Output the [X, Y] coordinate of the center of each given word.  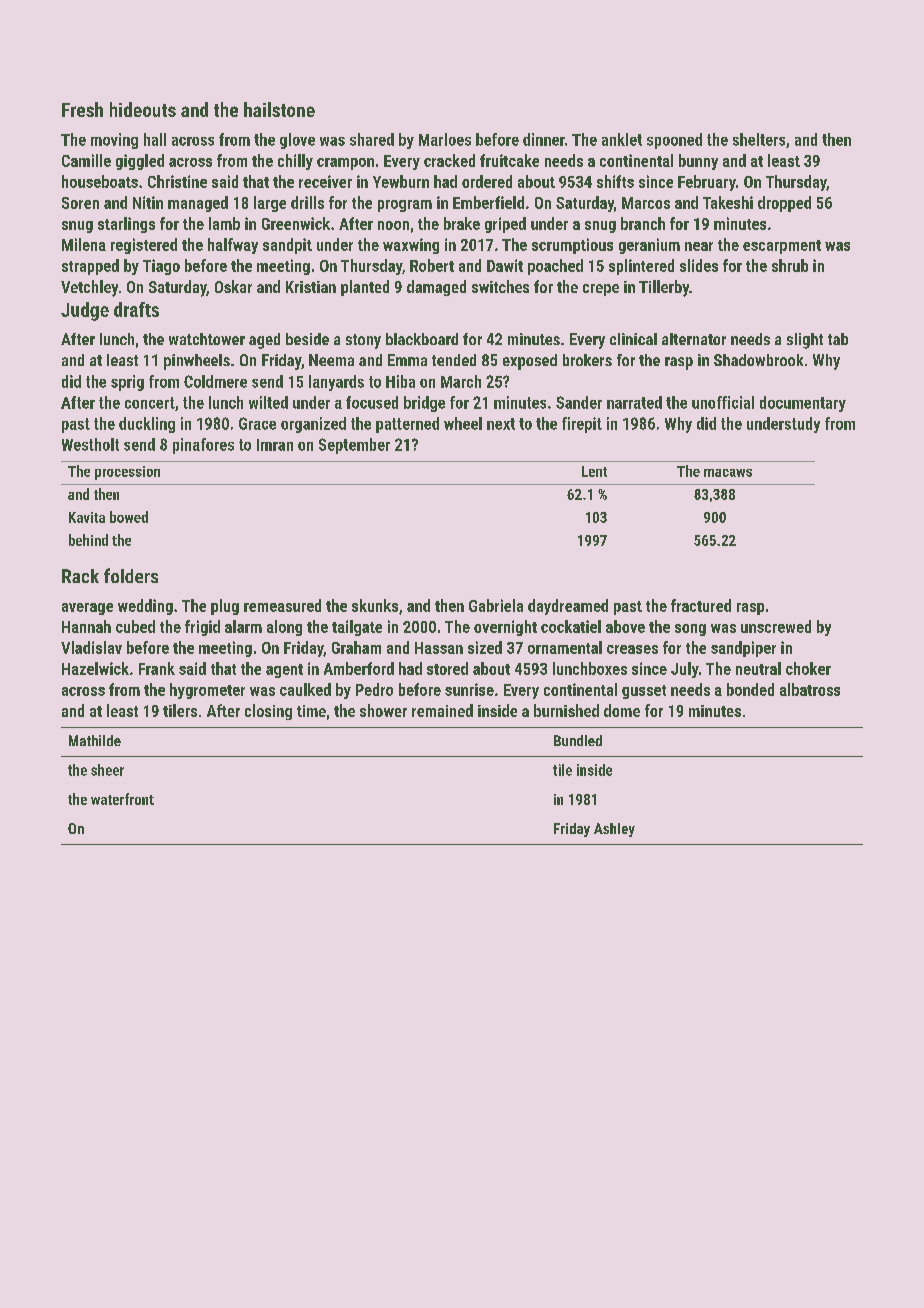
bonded [750, 689]
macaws [728, 473]
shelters [759, 139]
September [354, 446]
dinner [544, 139]
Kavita [87, 517]
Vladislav [91, 647]
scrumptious [572, 246]
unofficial [723, 402]
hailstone [279, 109]
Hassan [439, 648]
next [501, 424]
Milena [84, 244]
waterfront [122, 799]
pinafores [203, 446]
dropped [784, 204]
